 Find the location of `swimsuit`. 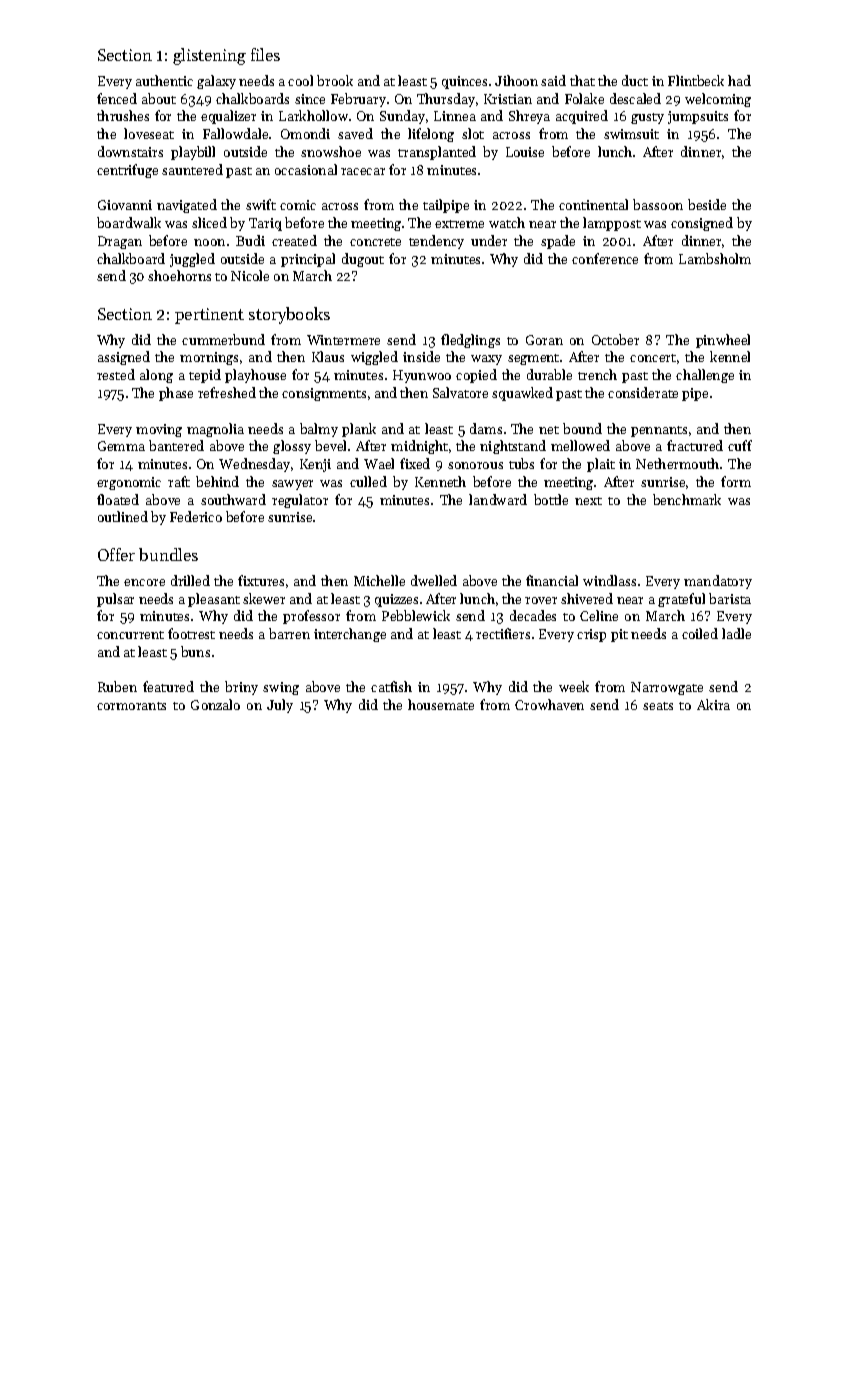

swimsuit is located at coordinates (631, 134).
